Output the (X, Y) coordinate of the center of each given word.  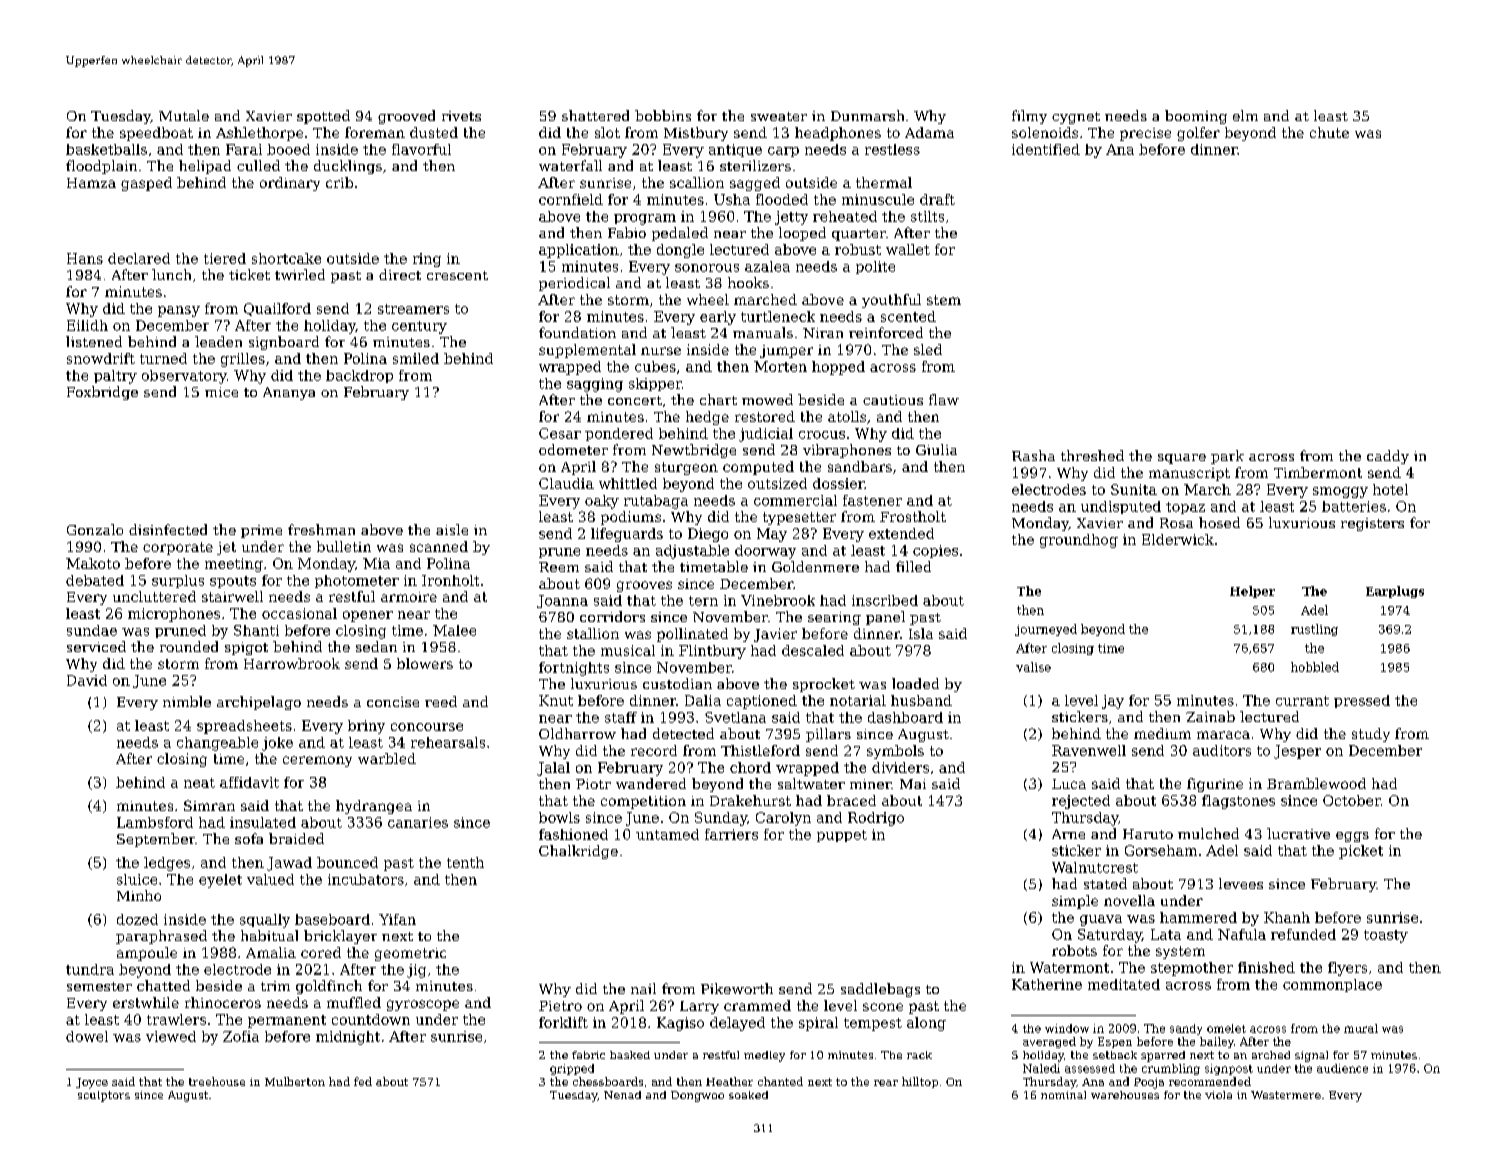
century (419, 327)
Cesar (560, 433)
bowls (559, 817)
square (1182, 459)
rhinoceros (223, 1002)
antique (735, 150)
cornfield (571, 199)
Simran (209, 805)
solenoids (1045, 132)
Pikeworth (737, 988)
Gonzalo (95, 529)
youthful (891, 301)
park (1227, 457)
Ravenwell (1089, 750)
